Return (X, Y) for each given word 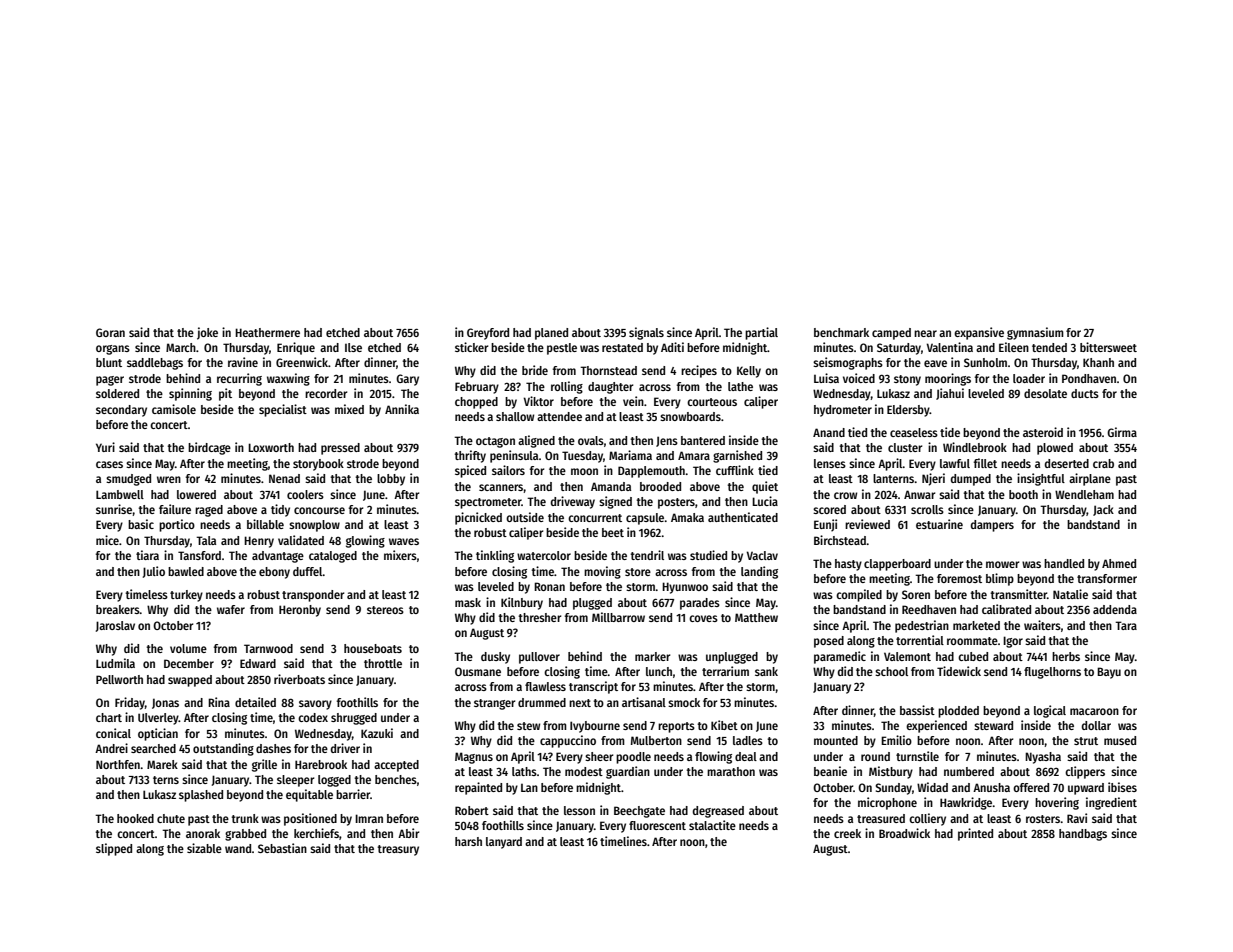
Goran (110, 332)
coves (703, 618)
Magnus (474, 758)
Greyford (488, 334)
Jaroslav (115, 626)
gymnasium (1035, 333)
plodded (958, 712)
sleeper (295, 781)
